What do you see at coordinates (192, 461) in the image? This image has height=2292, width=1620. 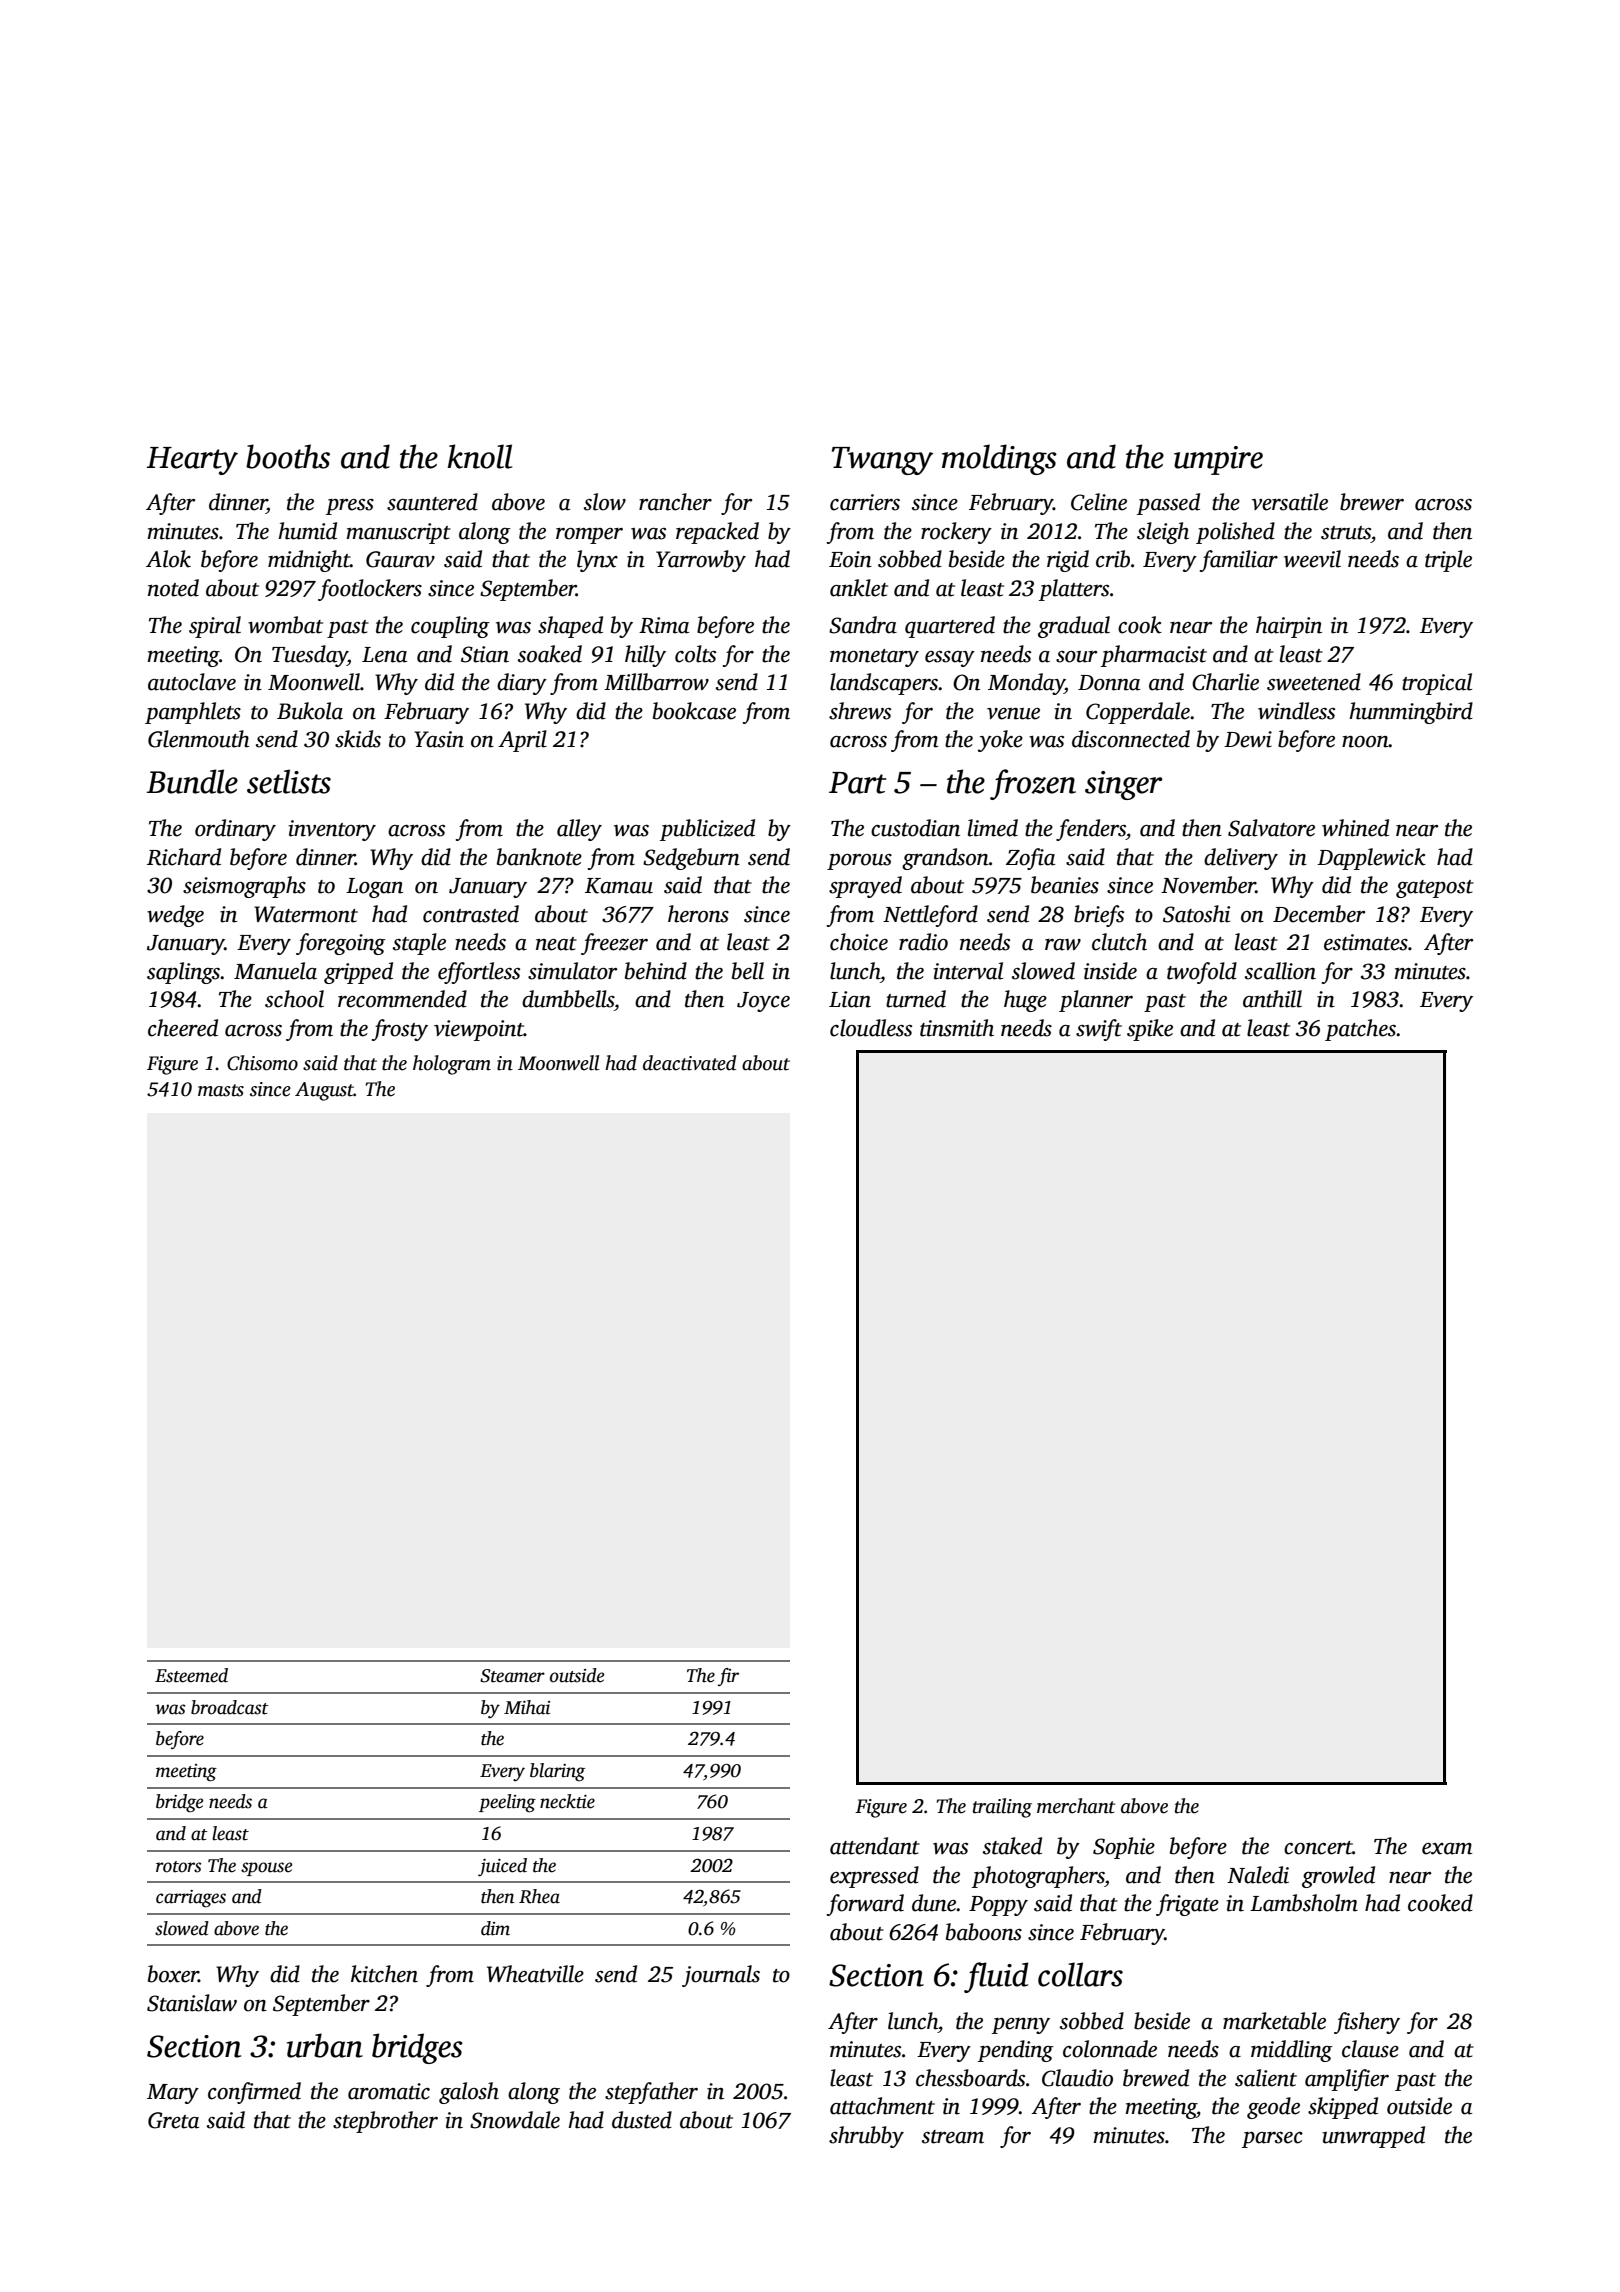 I see `Hearty` at bounding box center [192, 461].
